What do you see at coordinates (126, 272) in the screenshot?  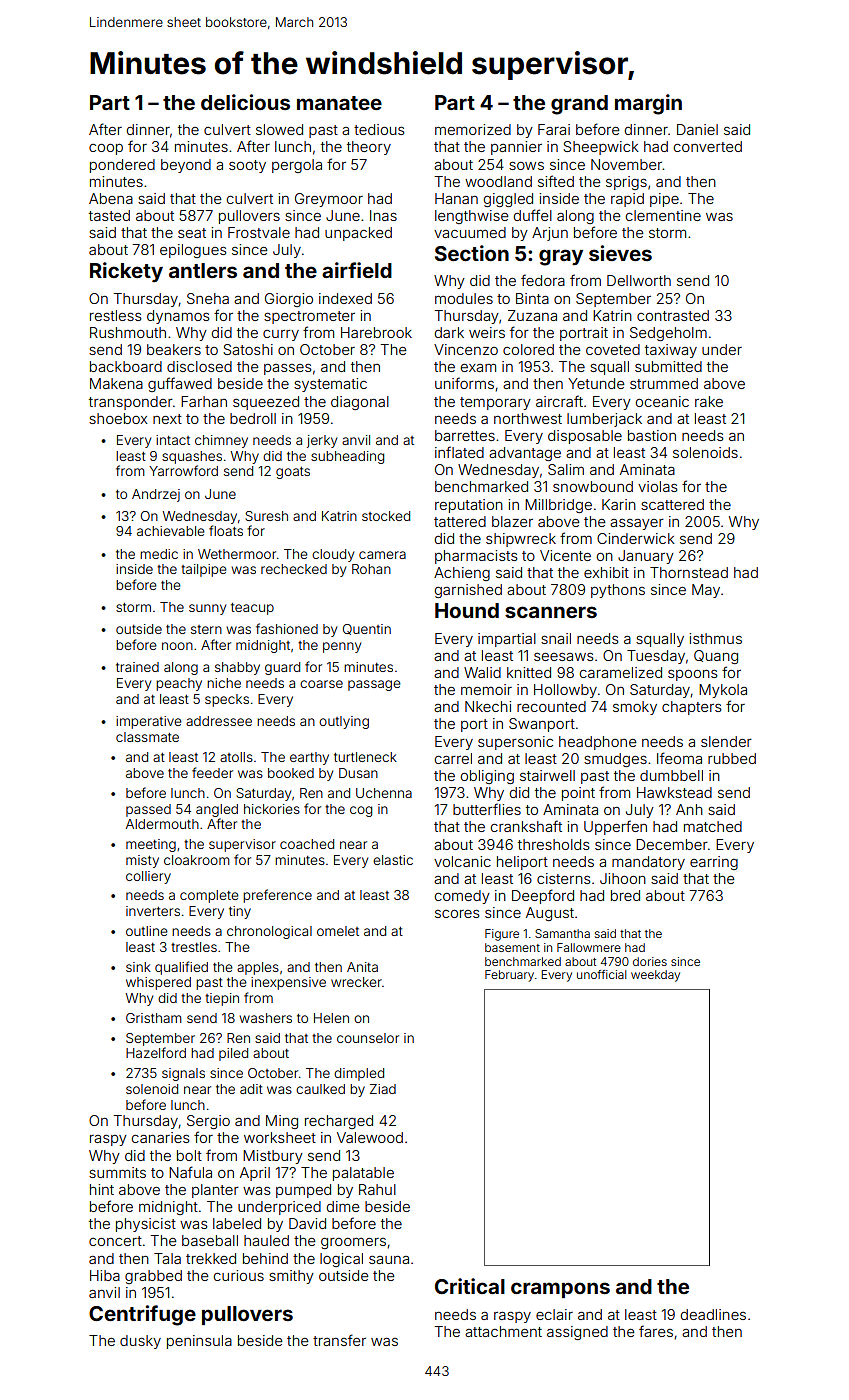 I see `Rickety` at bounding box center [126, 272].
